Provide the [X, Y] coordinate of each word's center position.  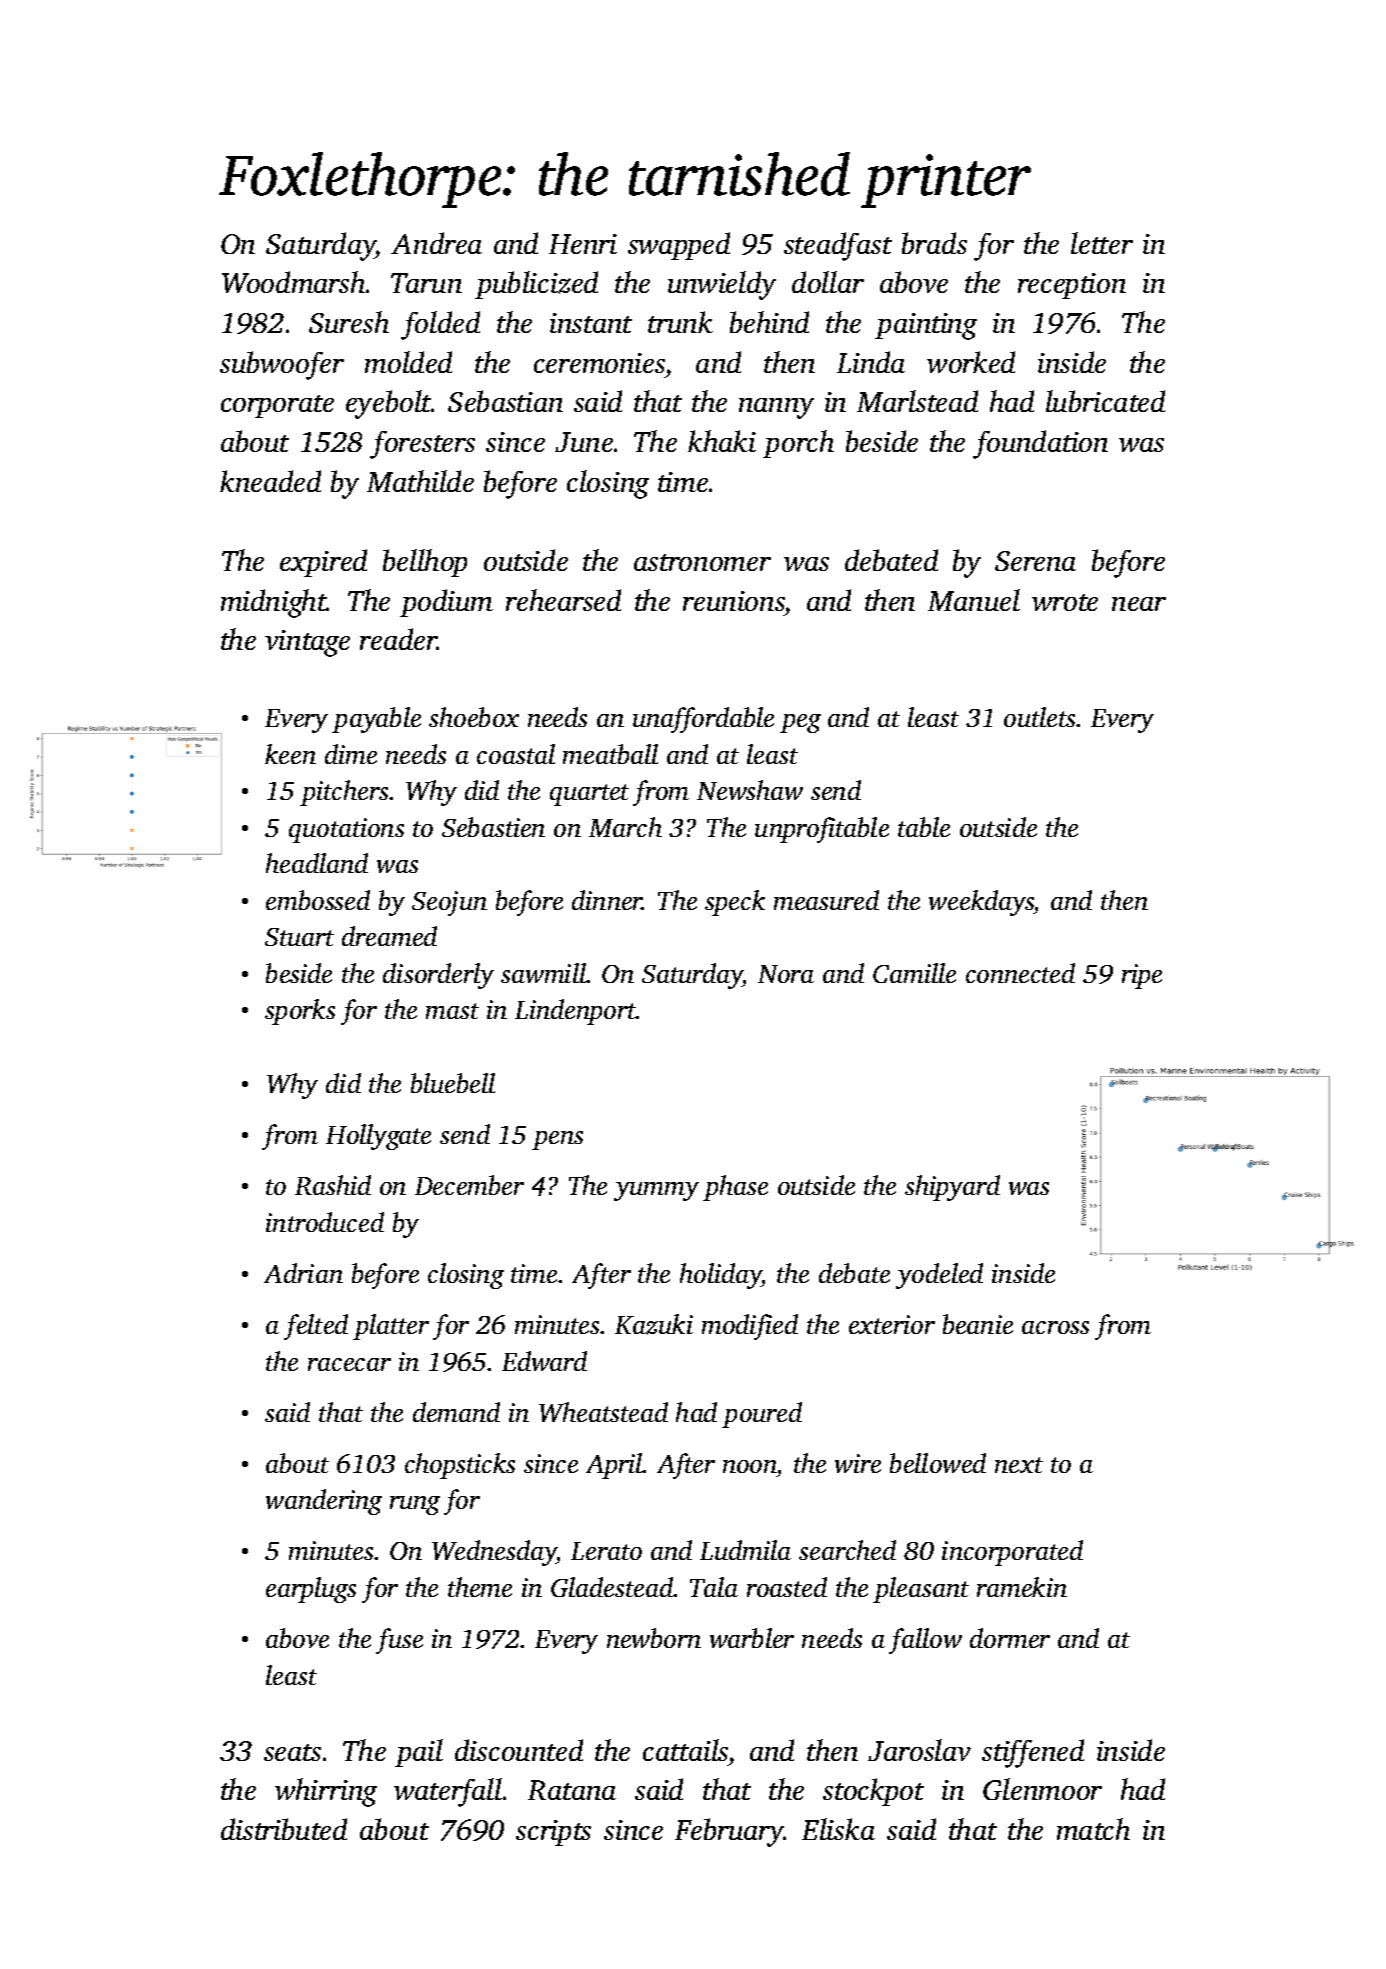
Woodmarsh [293, 282]
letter [1102, 243]
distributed [284, 1829]
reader [398, 639]
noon [750, 1466]
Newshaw [750, 790]
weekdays [981, 903]
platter [391, 1327]
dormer [1010, 1638]
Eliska [838, 1829]
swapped [679, 246]
